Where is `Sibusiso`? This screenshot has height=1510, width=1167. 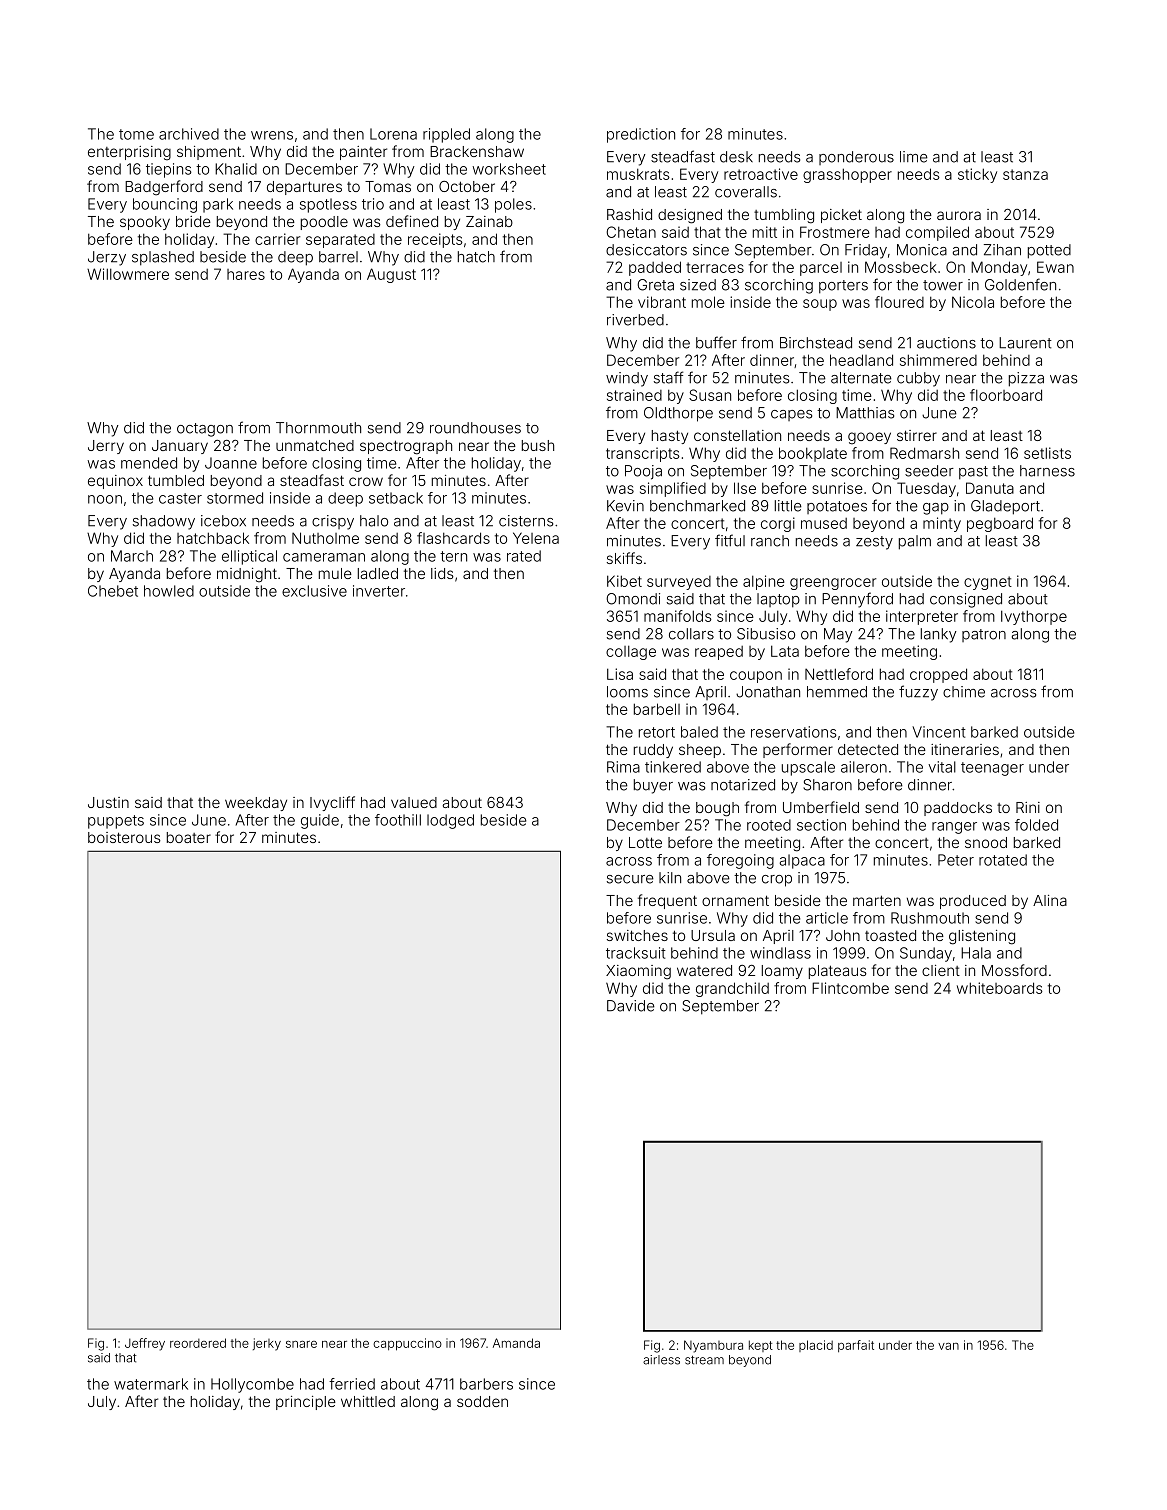
Sibusiso is located at coordinates (766, 634).
